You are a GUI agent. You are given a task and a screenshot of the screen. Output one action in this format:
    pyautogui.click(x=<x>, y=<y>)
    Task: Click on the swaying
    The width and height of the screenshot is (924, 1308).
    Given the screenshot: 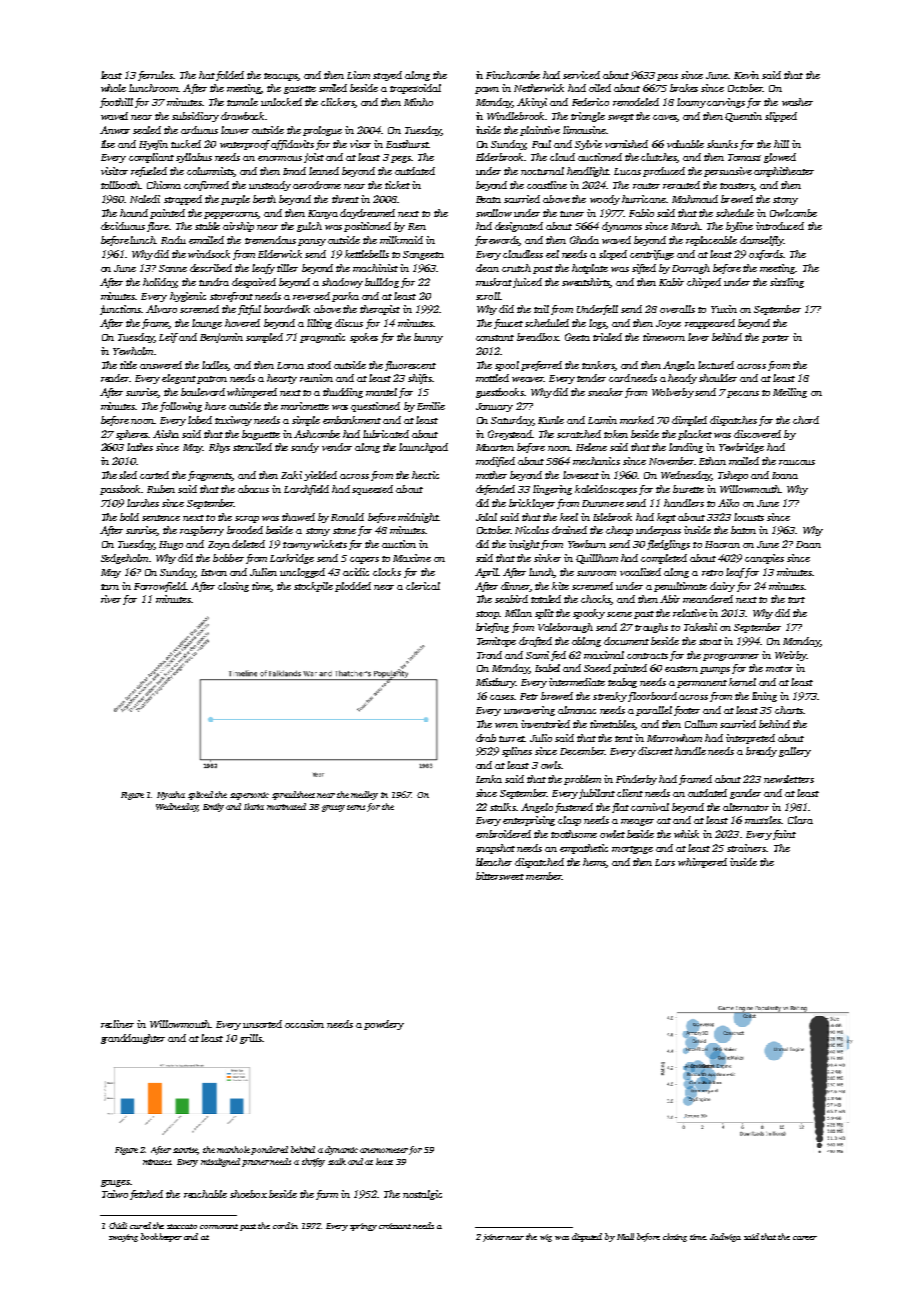 What is the action you would take?
    pyautogui.click(x=123, y=1238)
